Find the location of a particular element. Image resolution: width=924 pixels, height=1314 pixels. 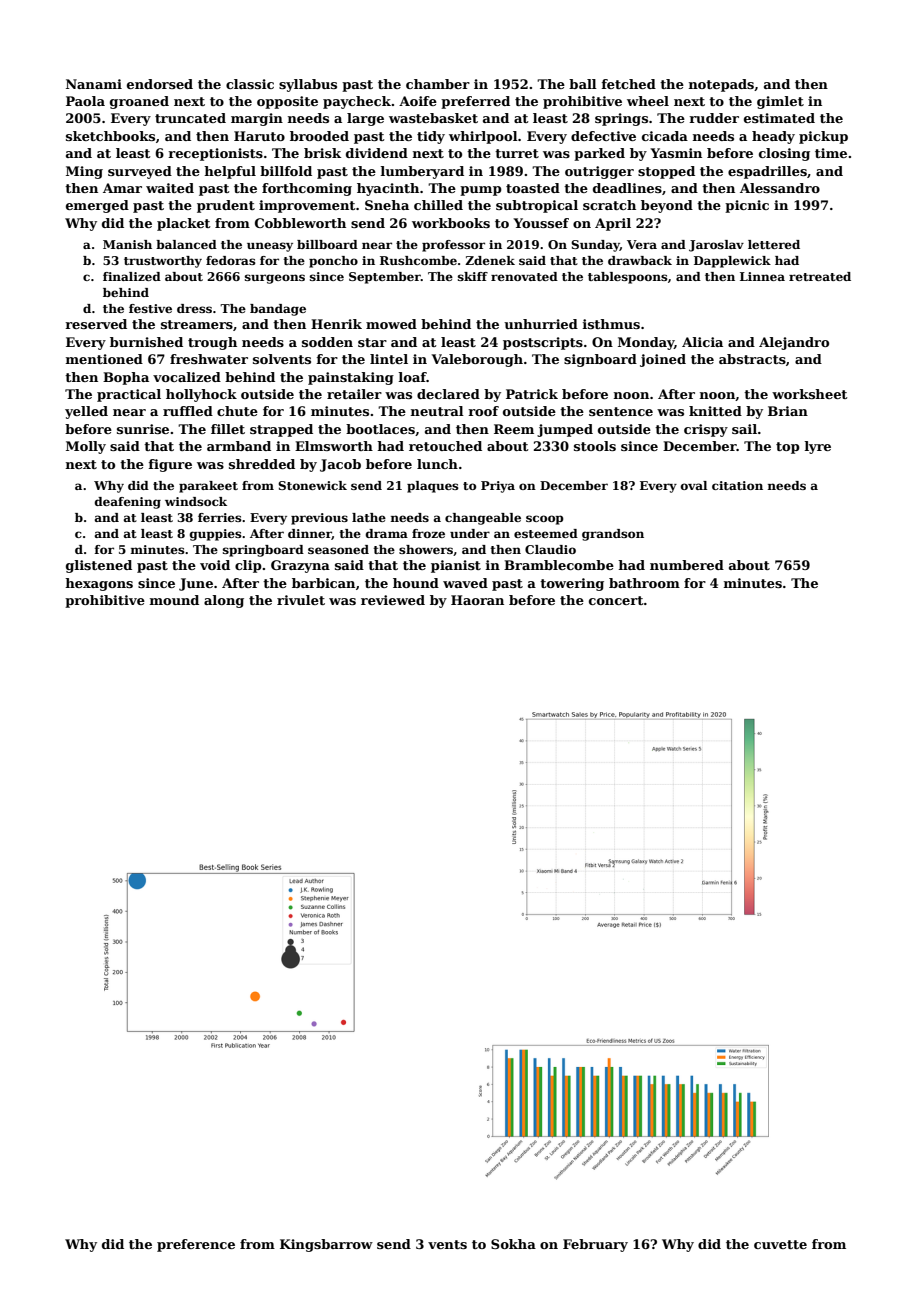

preference is located at coordinates (196, 1245).
